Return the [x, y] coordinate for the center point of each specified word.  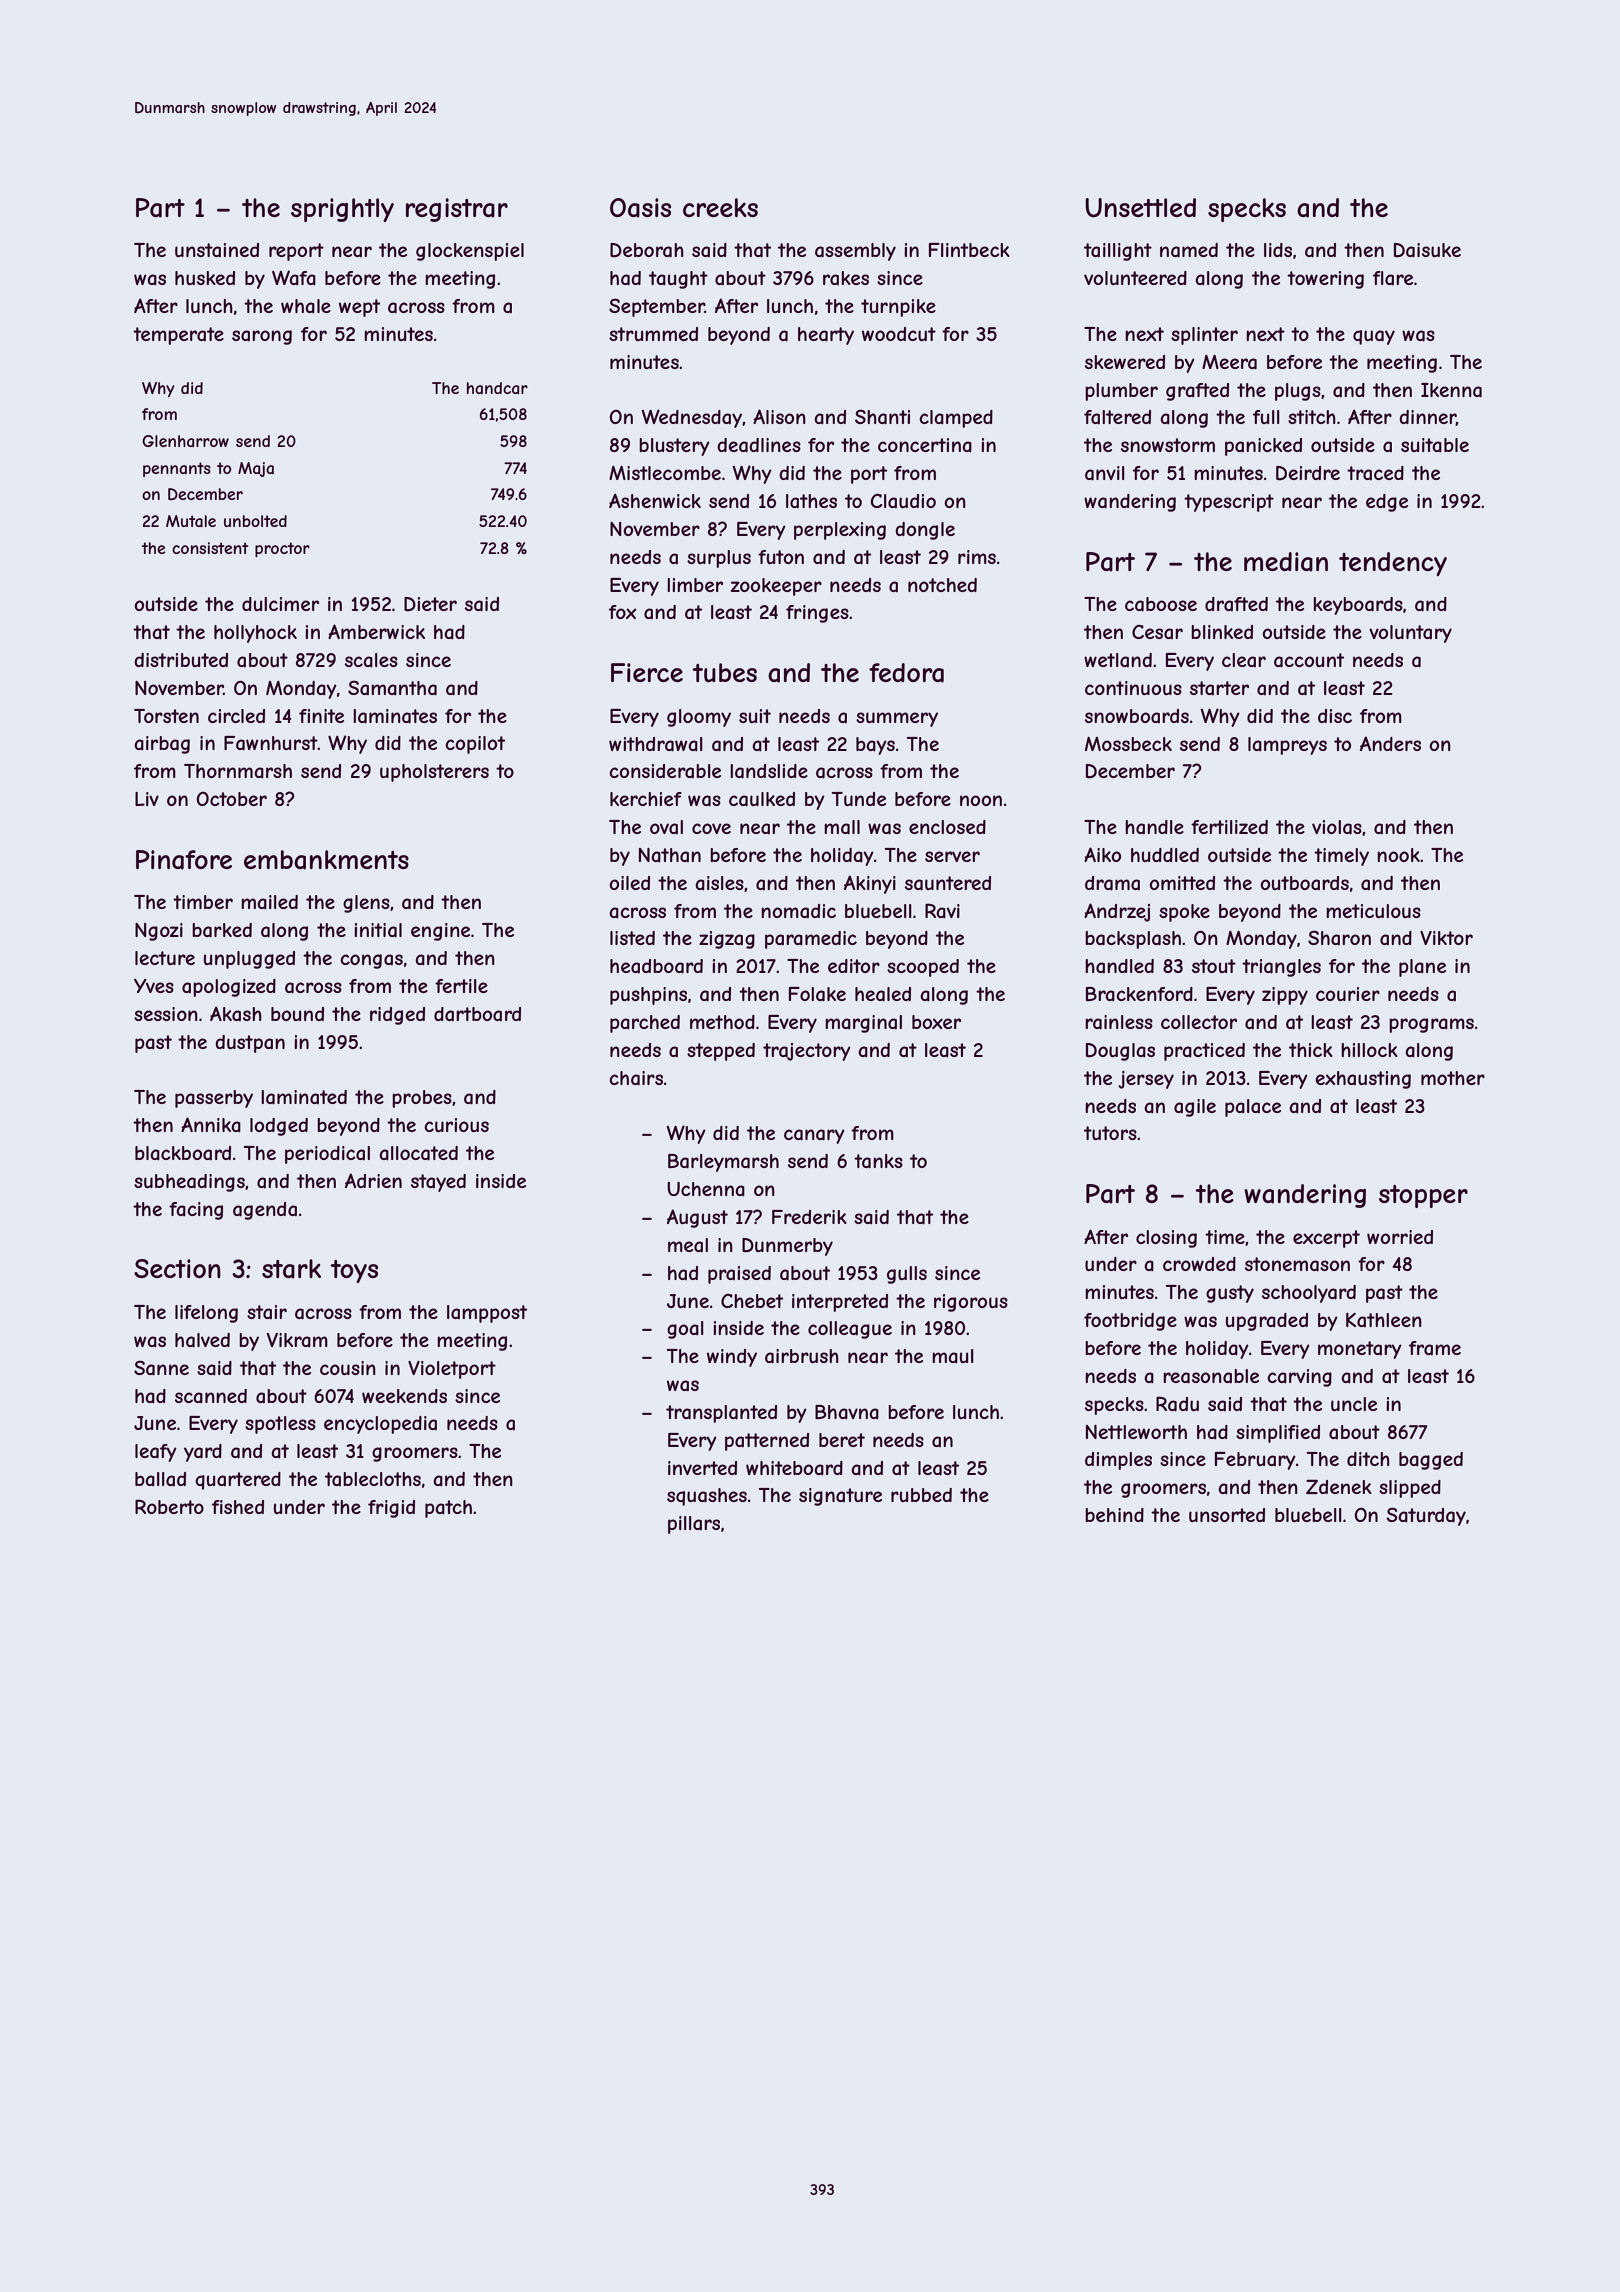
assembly [855, 252]
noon [981, 800]
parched [645, 1024]
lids [1278, 250]
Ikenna [1451, 390]
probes [422, 1099]
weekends [404, 1396]
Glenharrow [185, 441]
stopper [1423, 1196]
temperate [178, 336]
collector [1199, 1022]
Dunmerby [787, 1247]
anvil [1105, 473]
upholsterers [434, 773]
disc [1335, 716]
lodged [279, 1127]
